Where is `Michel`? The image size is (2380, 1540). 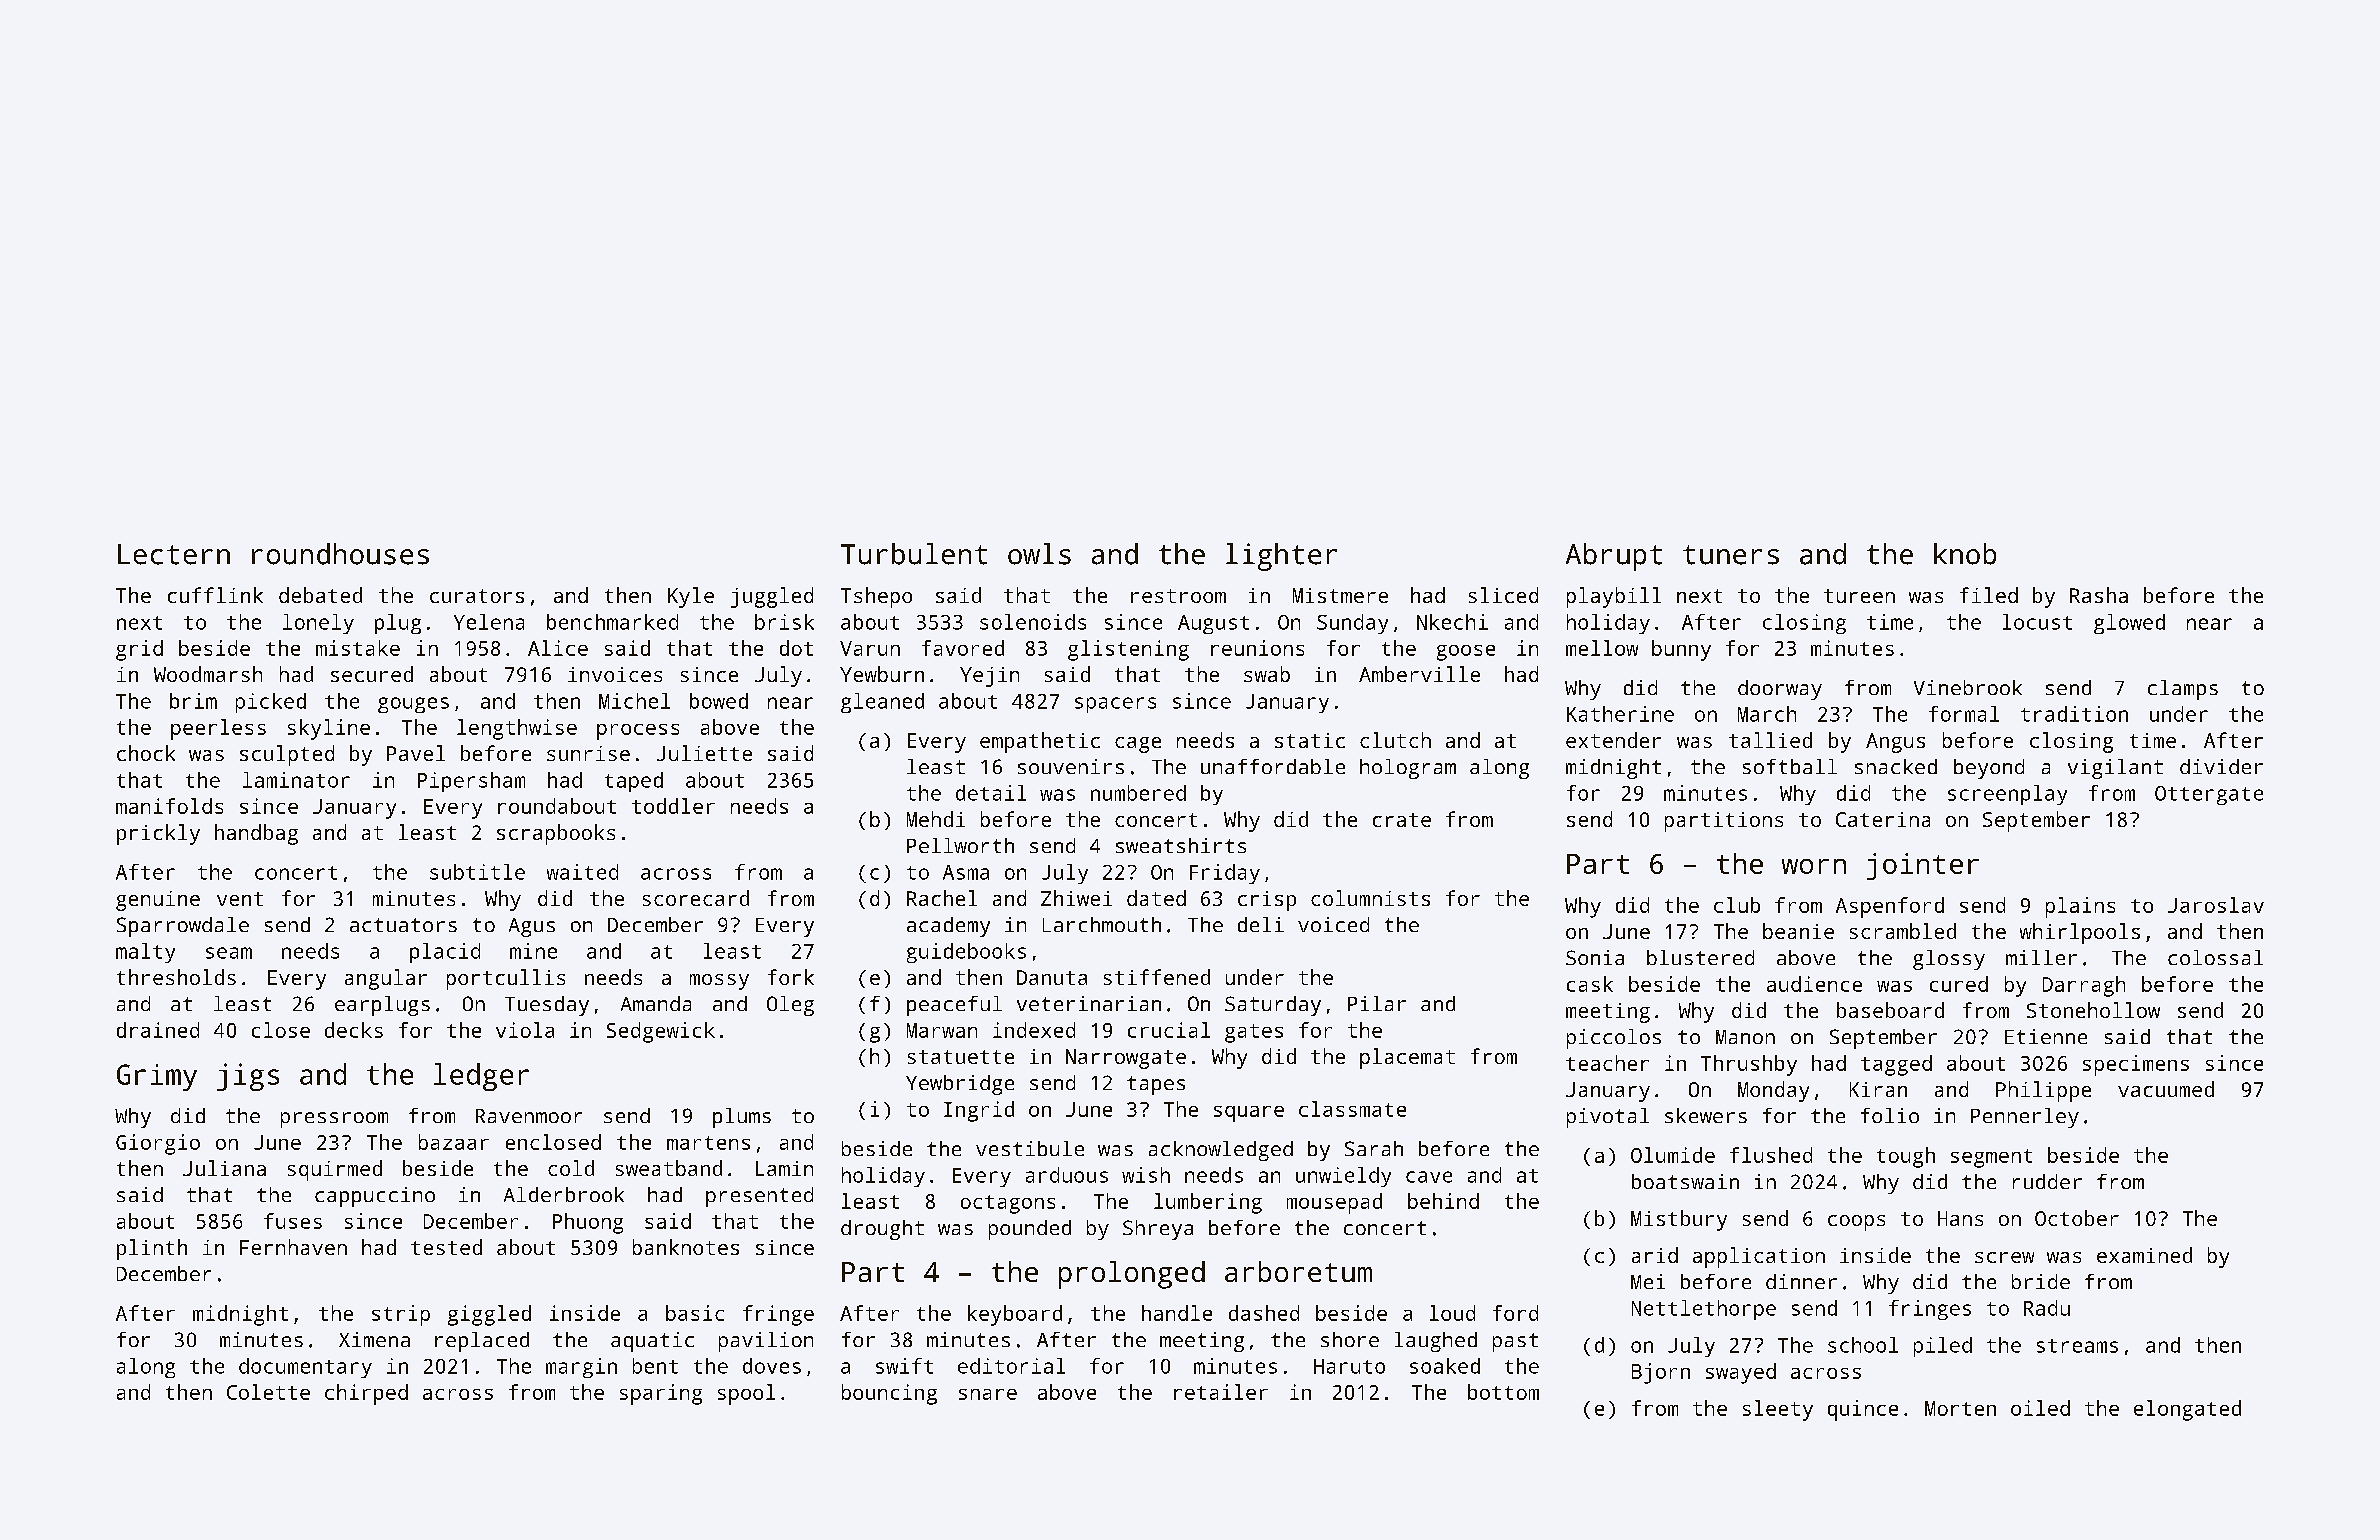
Michel is located at coordinates (634, 701).
